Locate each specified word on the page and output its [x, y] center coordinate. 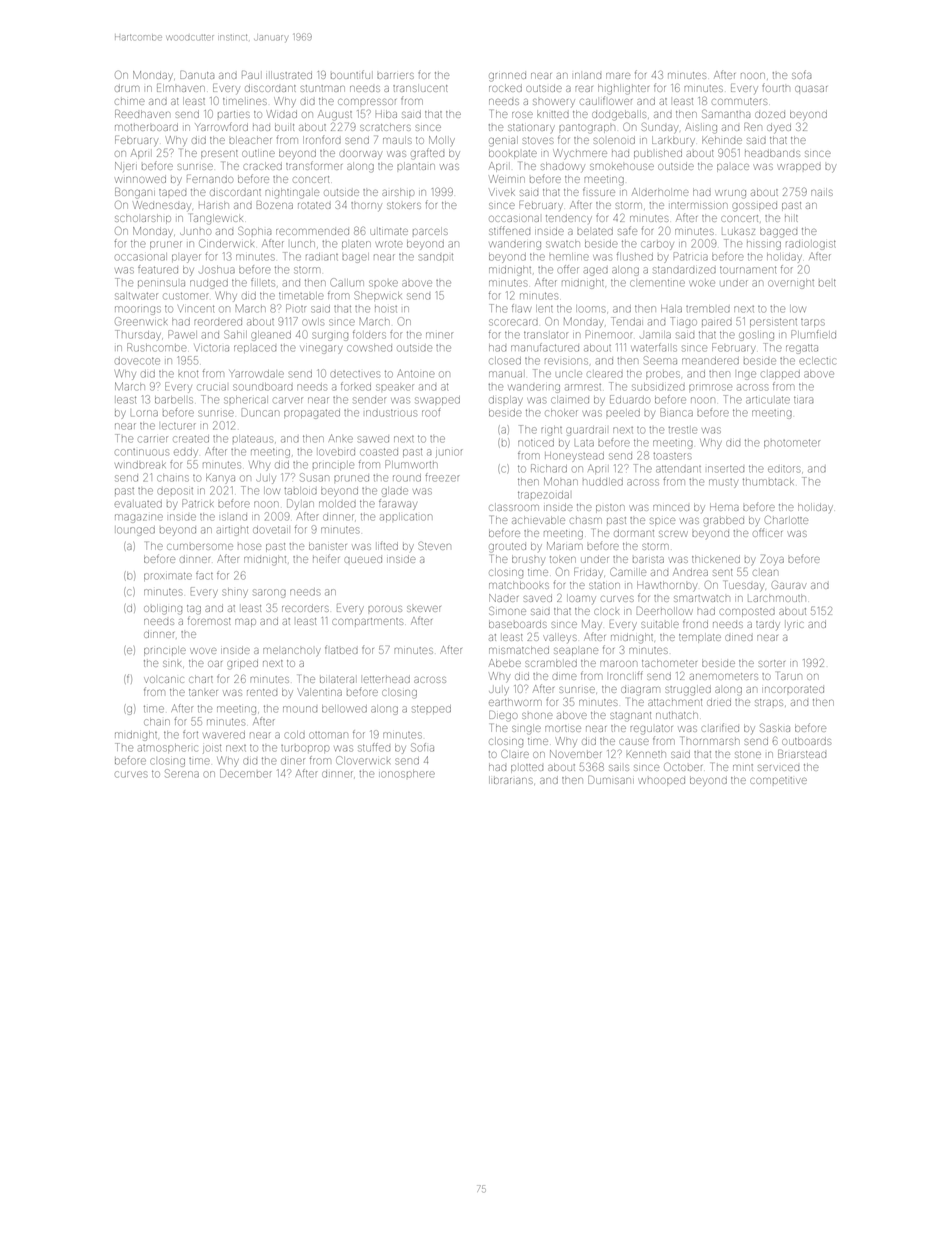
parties [234, 114]
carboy [657, 245]
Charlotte [786, 520]
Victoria [211, 348]
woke [702, 283]
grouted [507, 548]
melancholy [292, 652]
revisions [566, 361]
